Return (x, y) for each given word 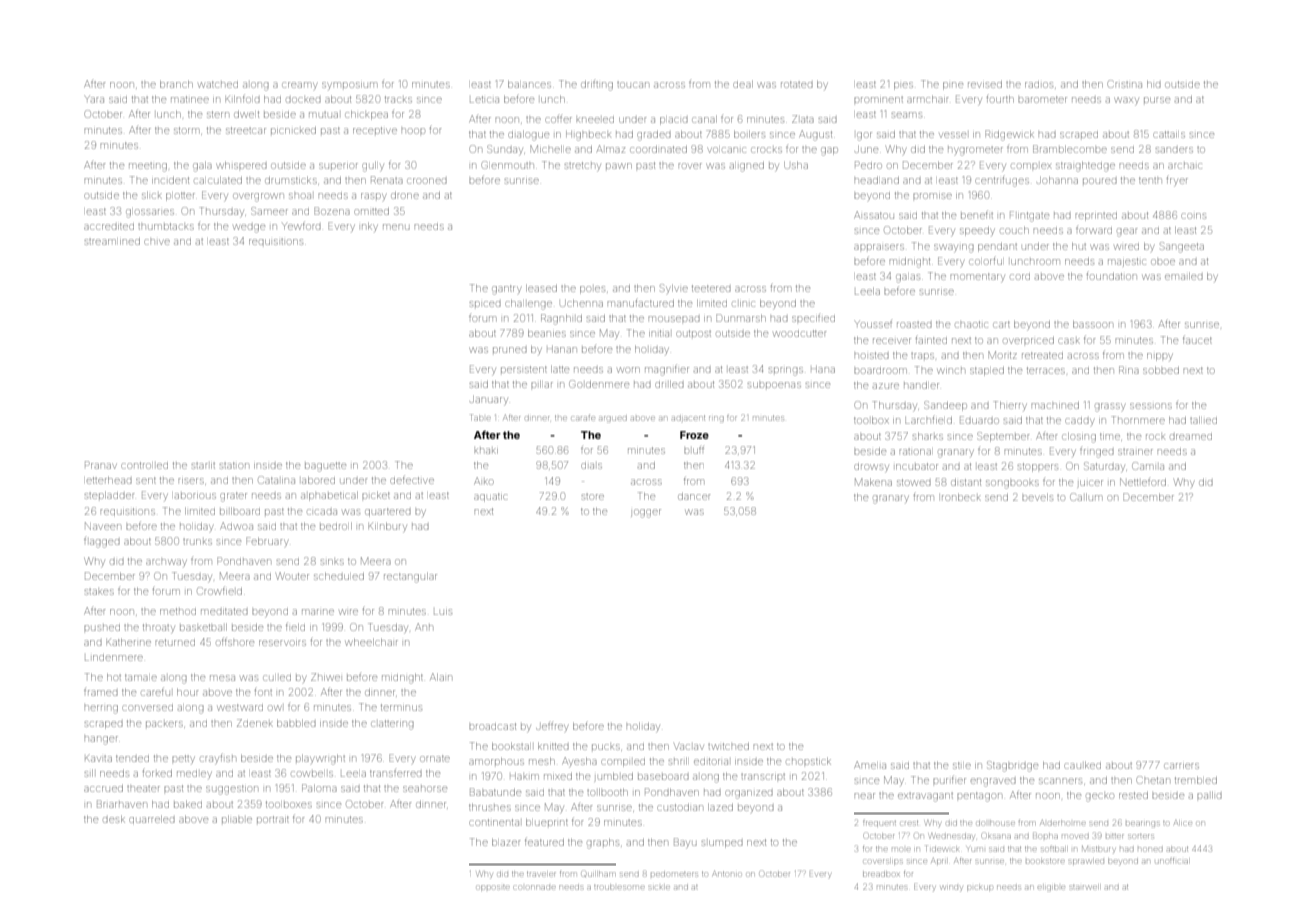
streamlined (112, 241)
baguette (325, 467)
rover (690, 166)
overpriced (1029, 340)
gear (1127, 232)
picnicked (293, 130)
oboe (1163, 262)
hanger (101, 740)
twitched (728, 746)
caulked (1083, 765)
